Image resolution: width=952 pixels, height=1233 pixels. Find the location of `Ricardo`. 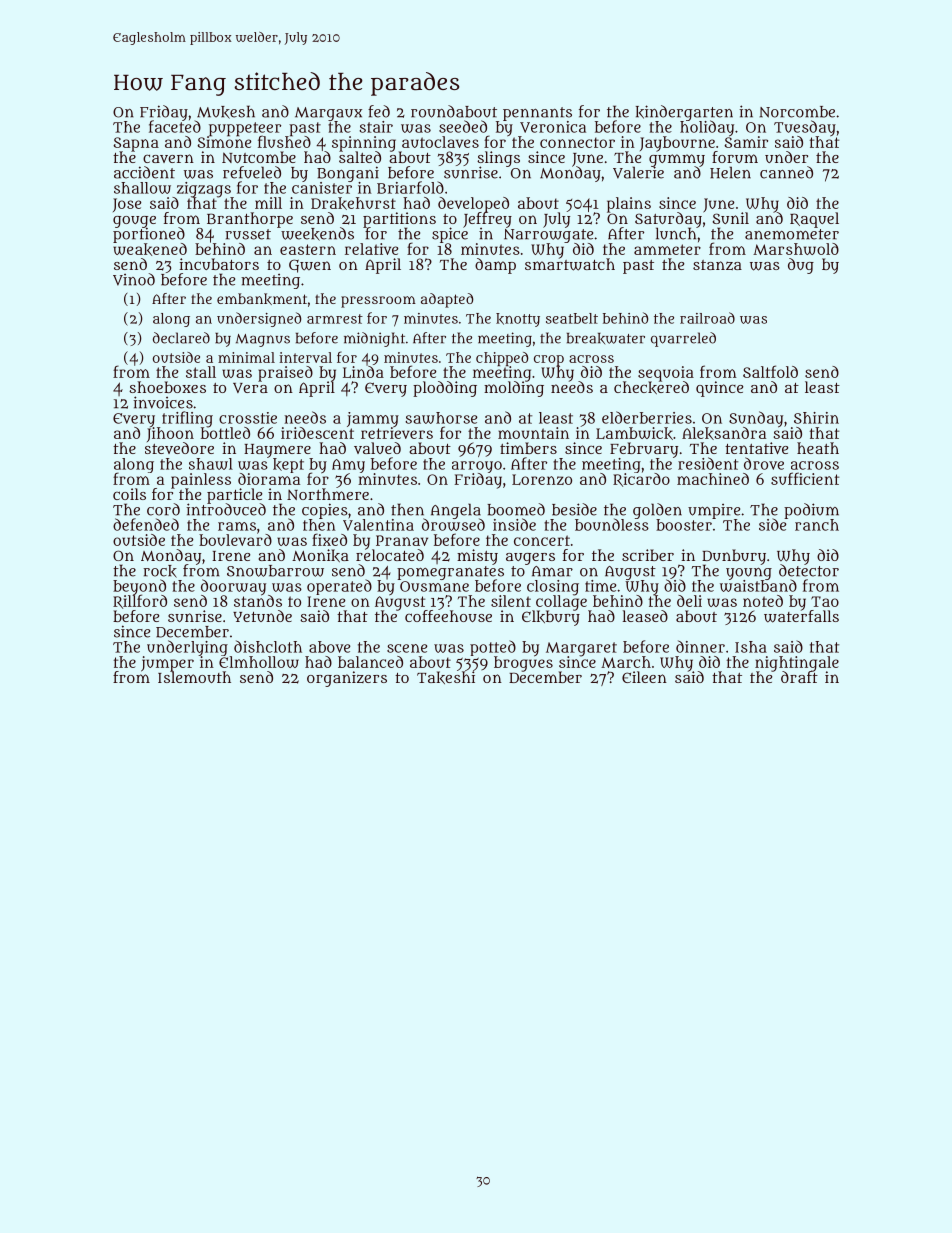

Ricardo is located at coordinates (641, 480).
